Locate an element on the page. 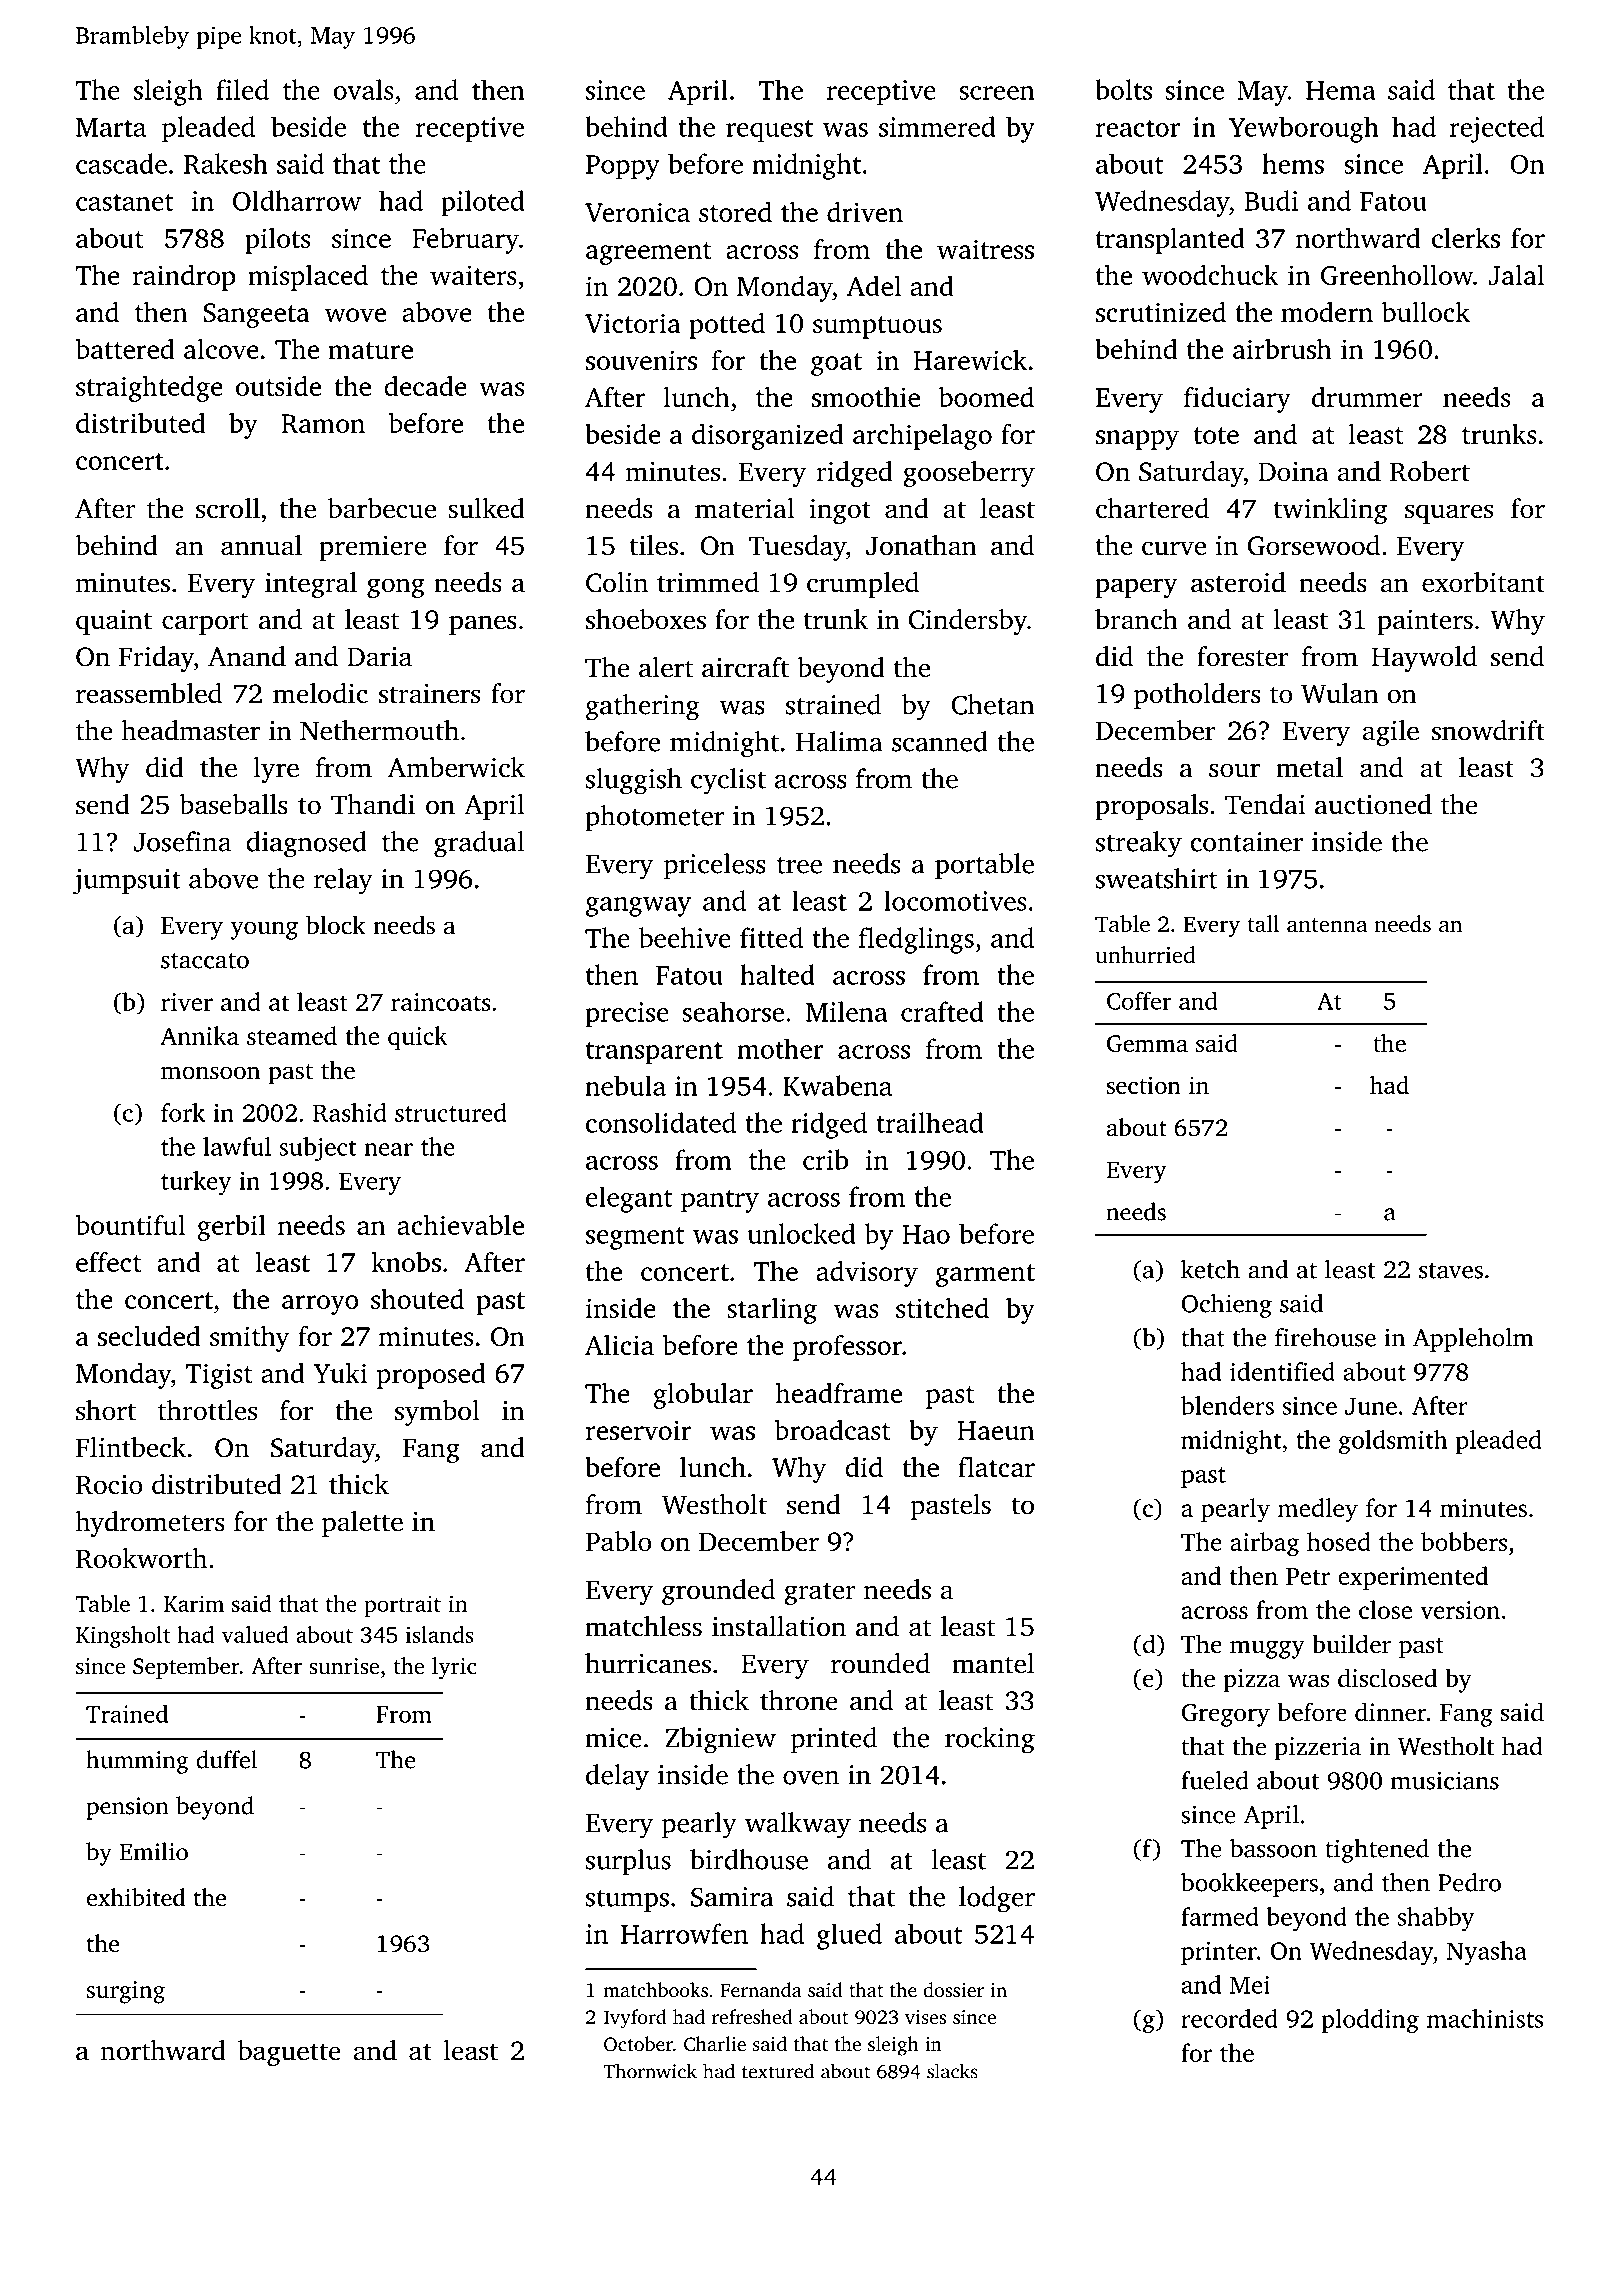  Josefina is located at coordinates (182, 841).
